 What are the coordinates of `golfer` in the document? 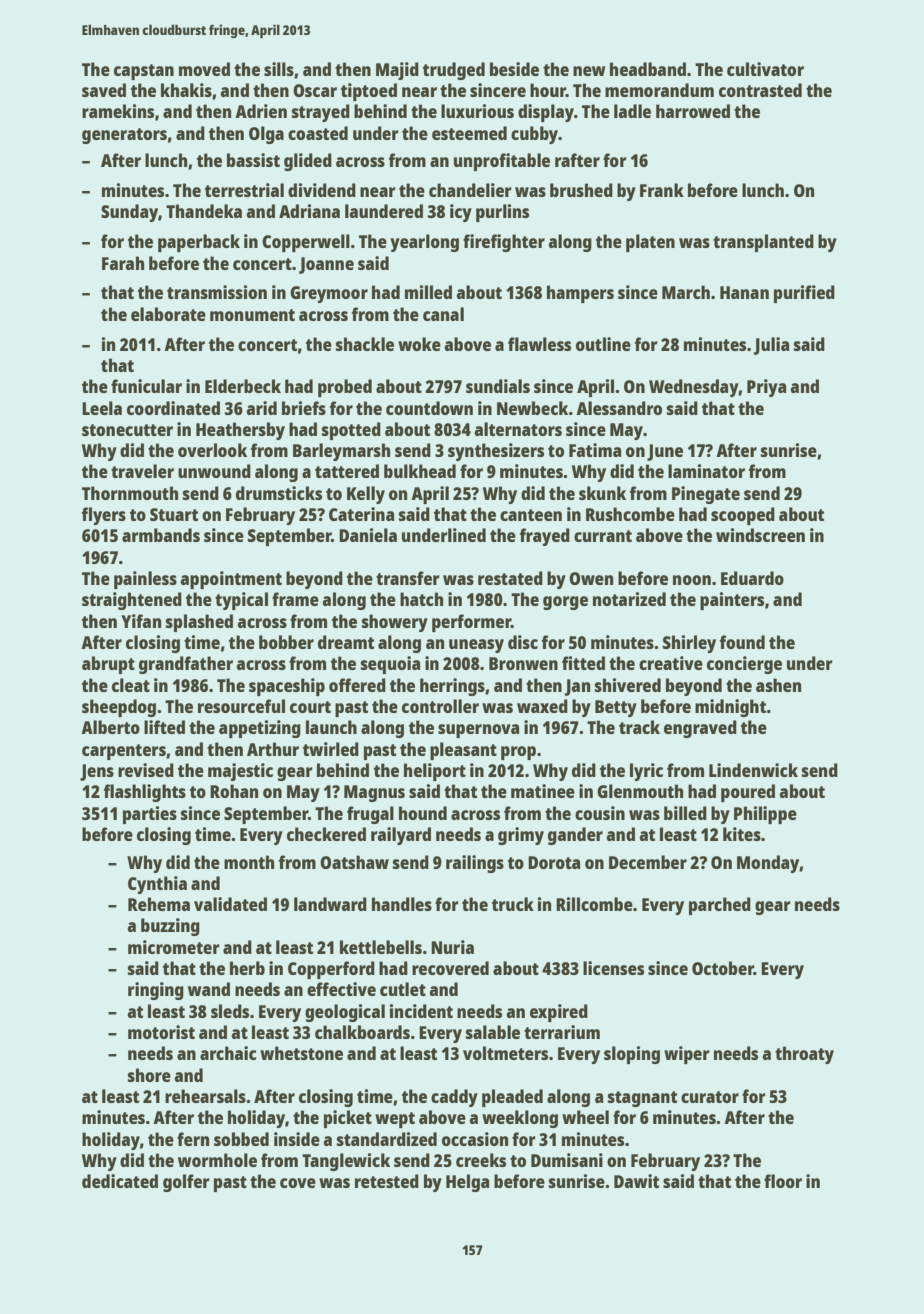 It's located at (186, 1183).
